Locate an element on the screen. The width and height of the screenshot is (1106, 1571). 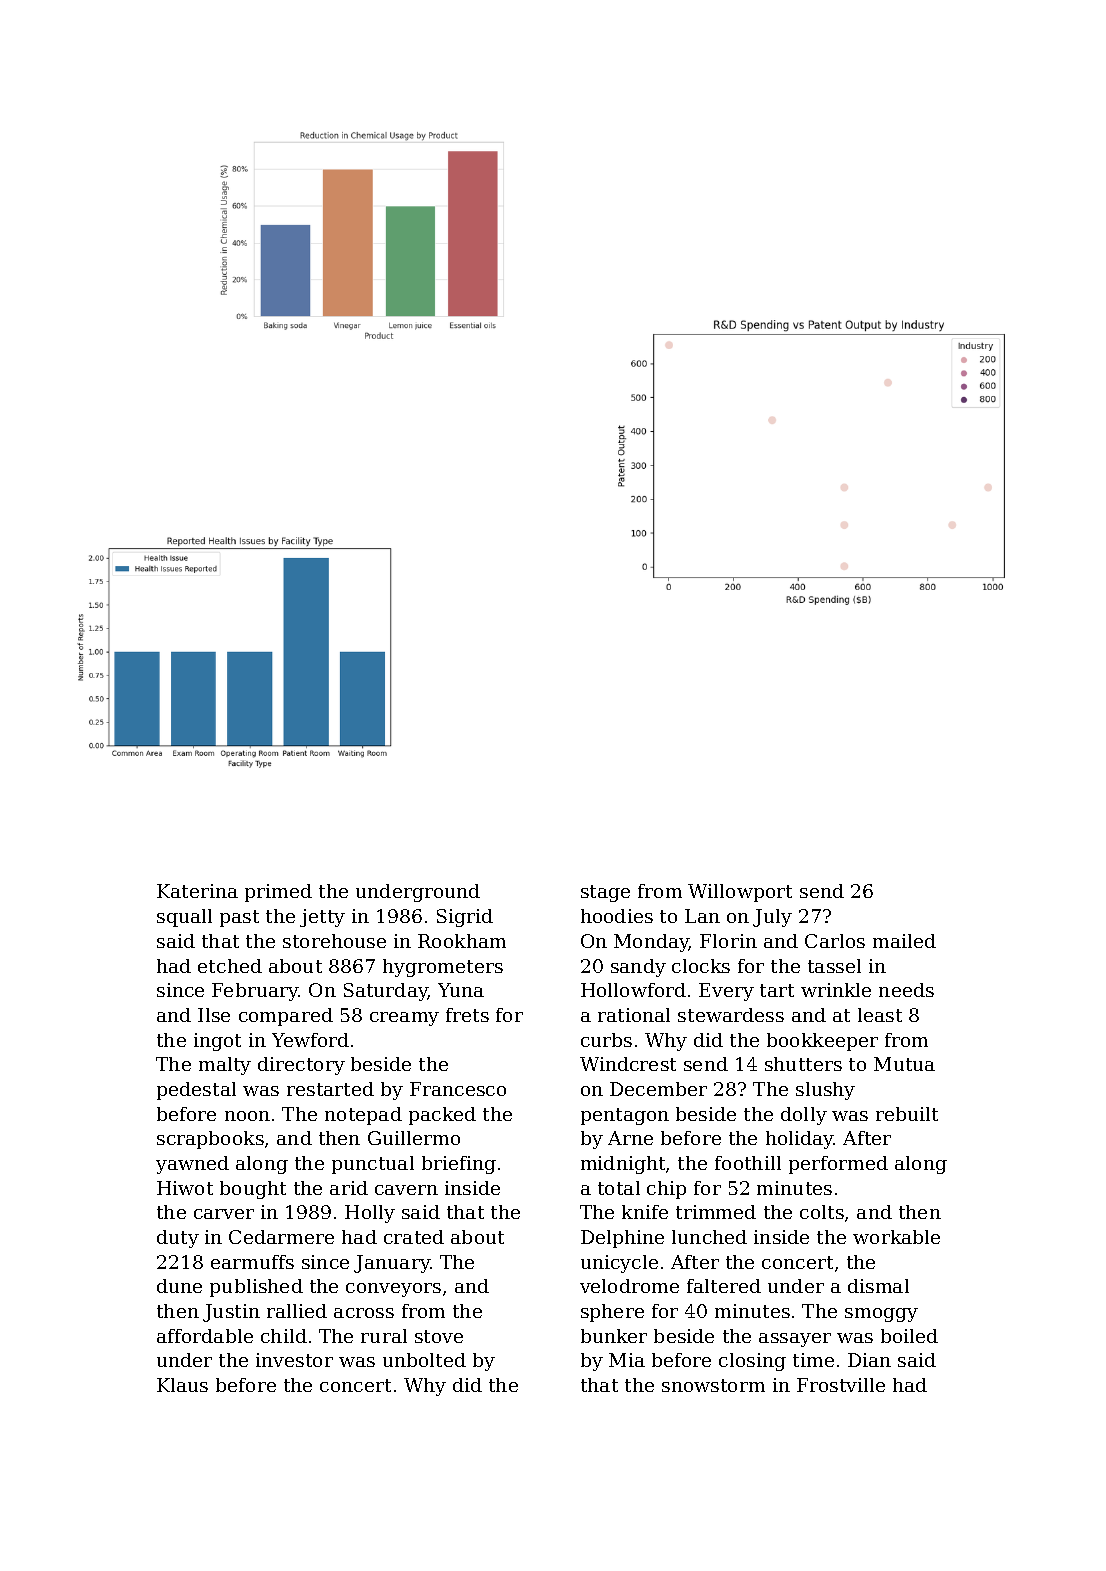
rebuilt is located at coordinates (907, 1114).
